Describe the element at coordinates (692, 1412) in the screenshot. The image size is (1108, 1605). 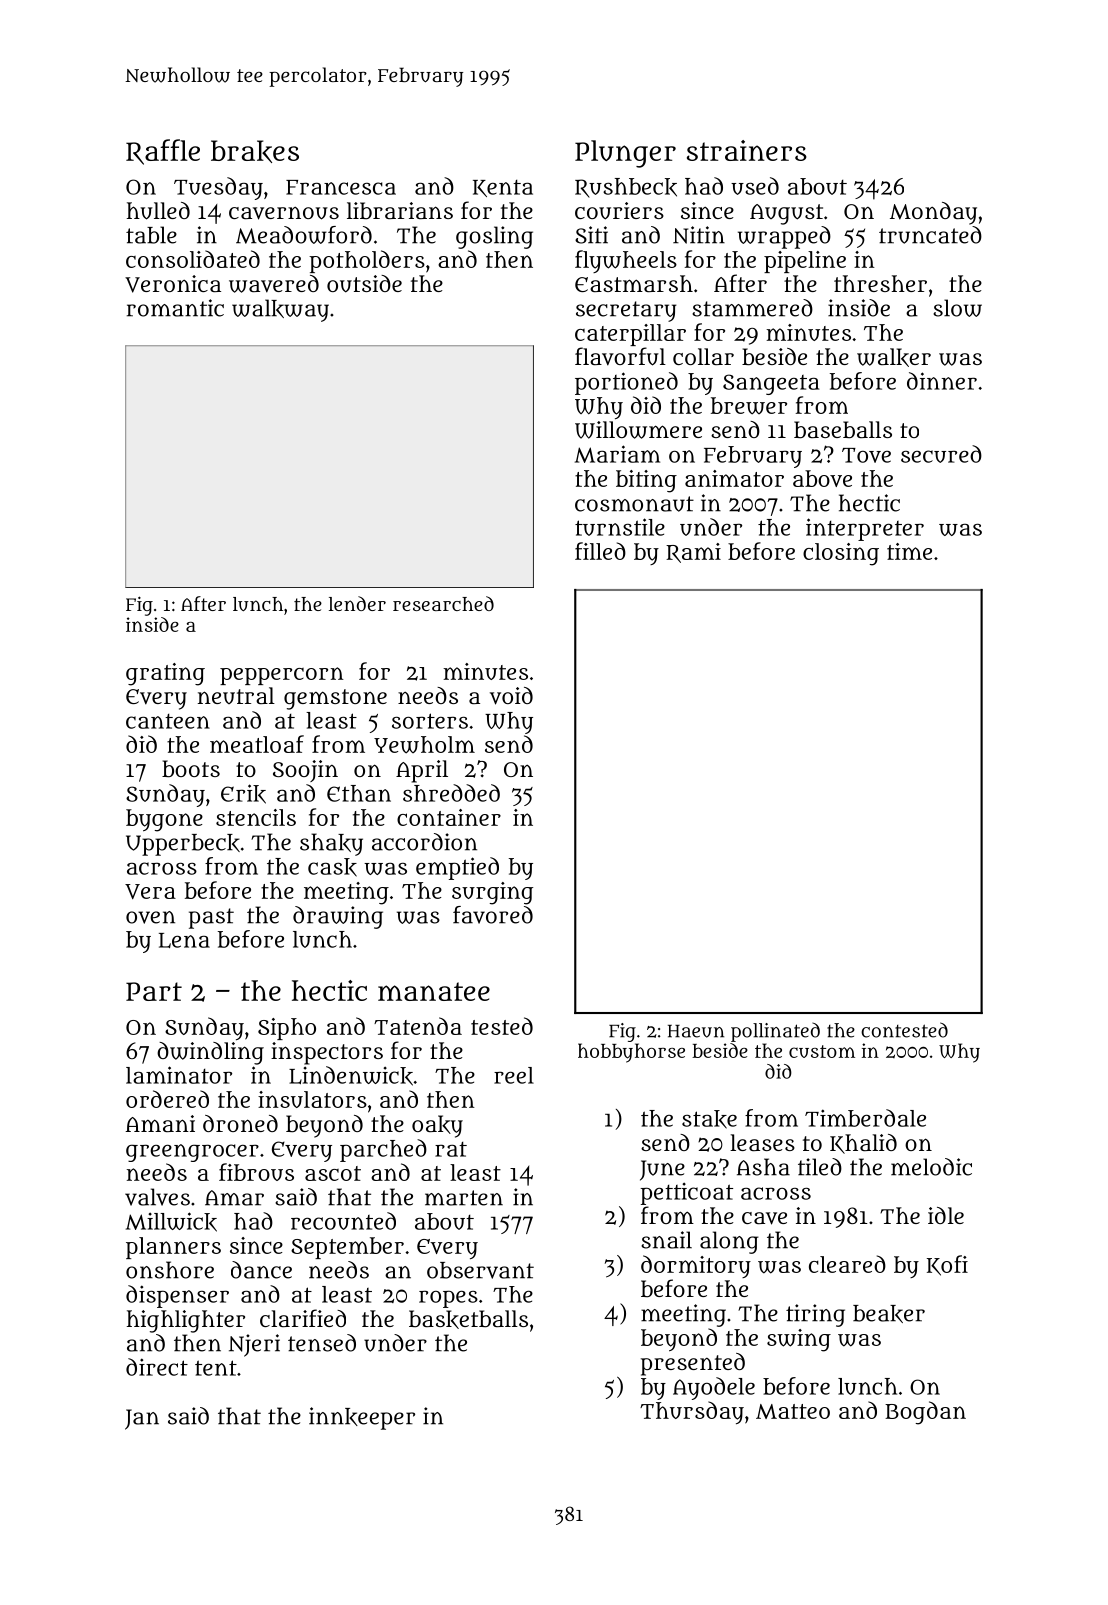
I see `Thursday` at that location.
